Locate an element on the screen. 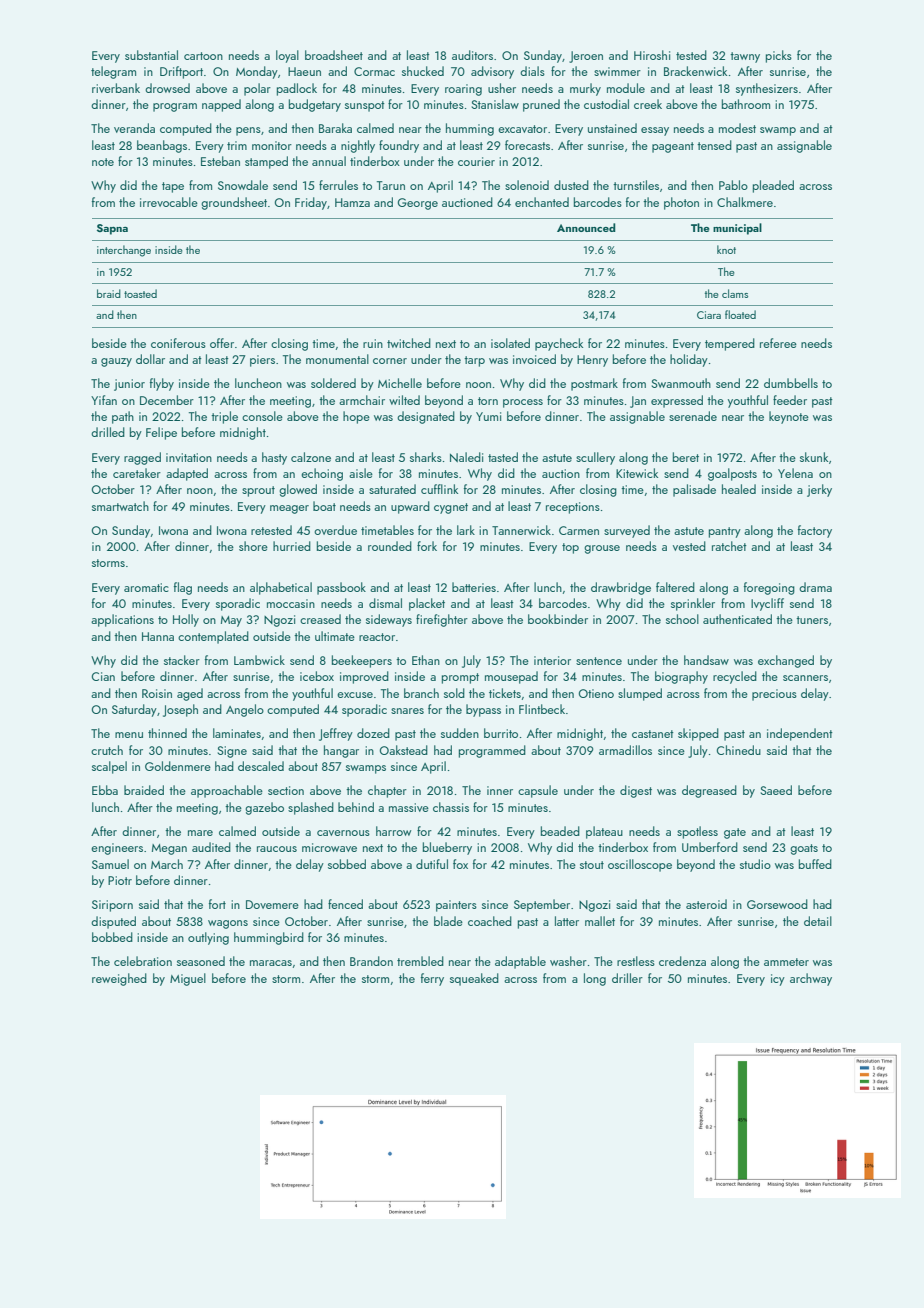 The image size is (924, 1308). Hiroshi is located at coordinates (652, 55).
